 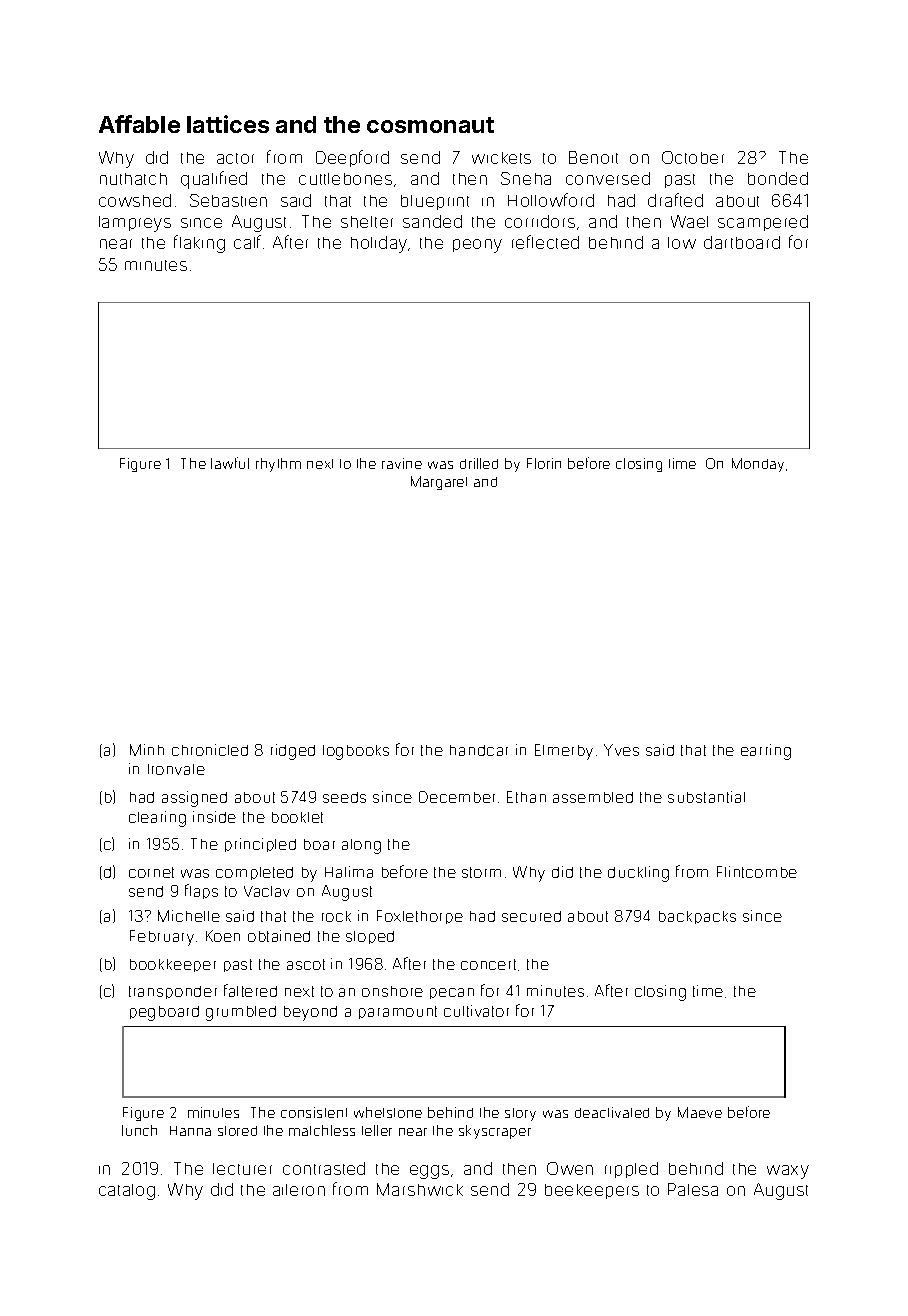 What do you see at coordinates (693, 1189) in the image?
I see `Palesa` at bounding box center [693, 1189].
